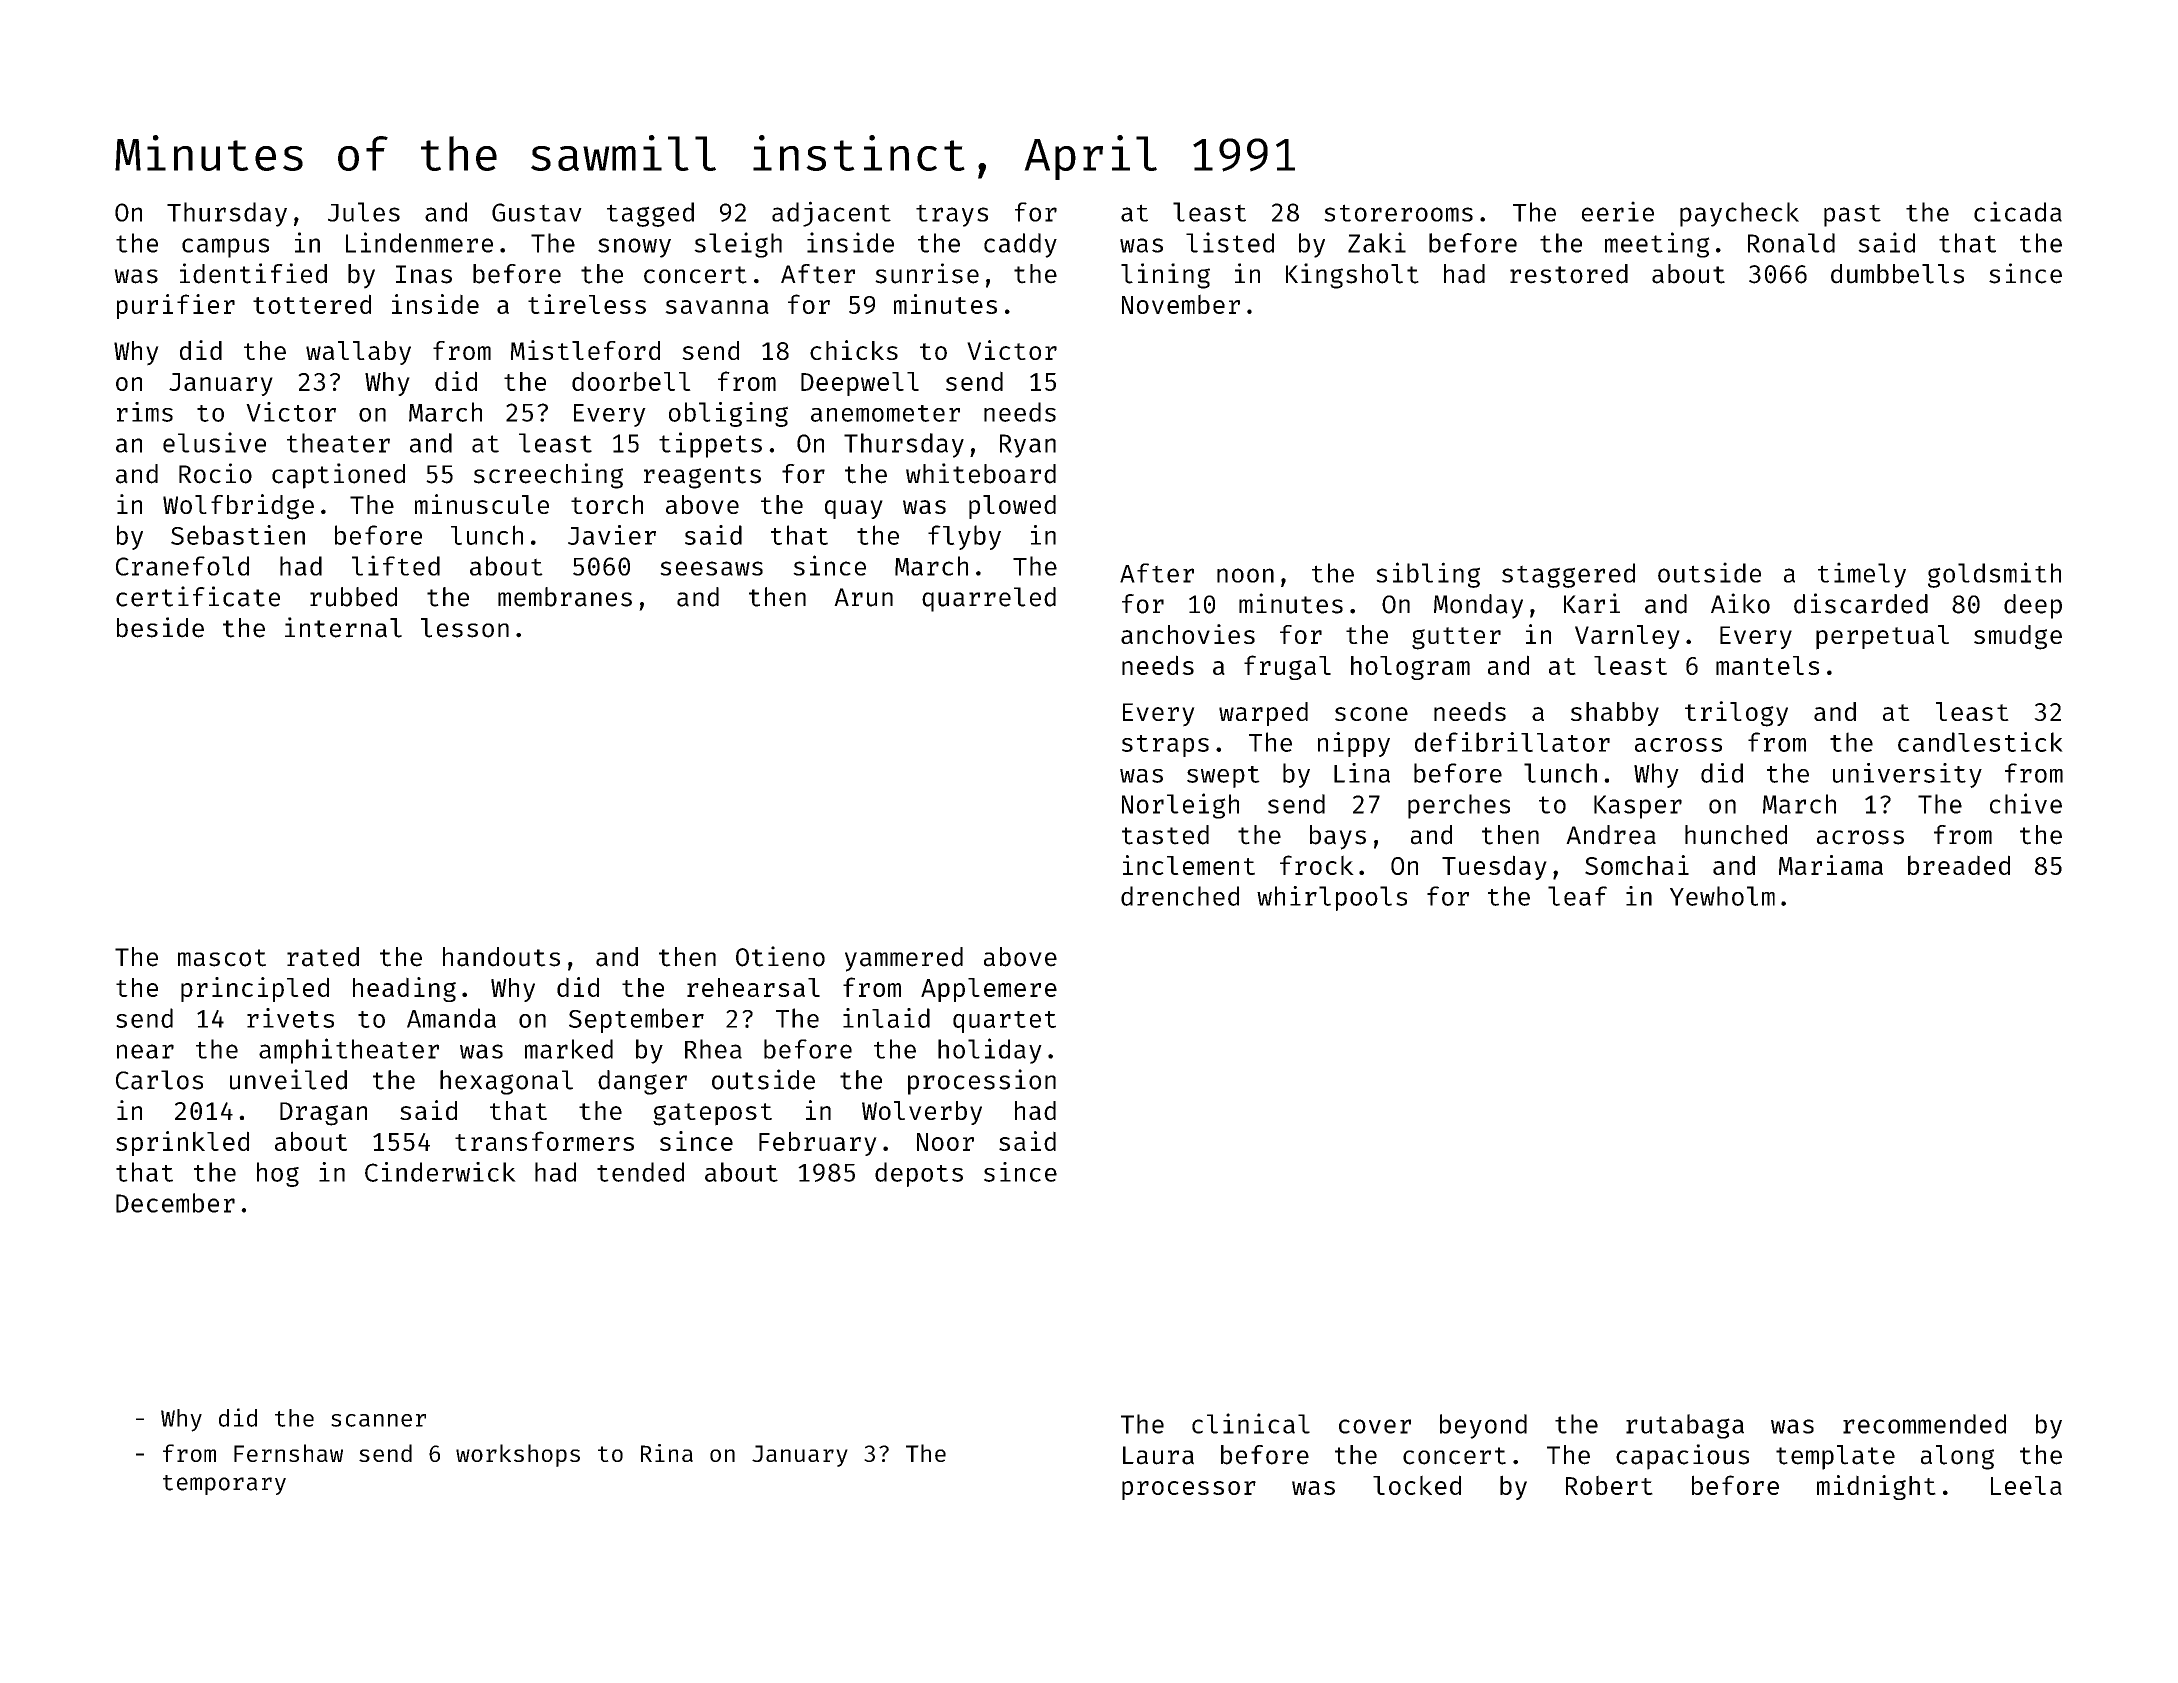 The width and height of the page is (2178, 1683). Describe the element at coordinates (1398, 213) in the page. I see `storerooms` at that location.
